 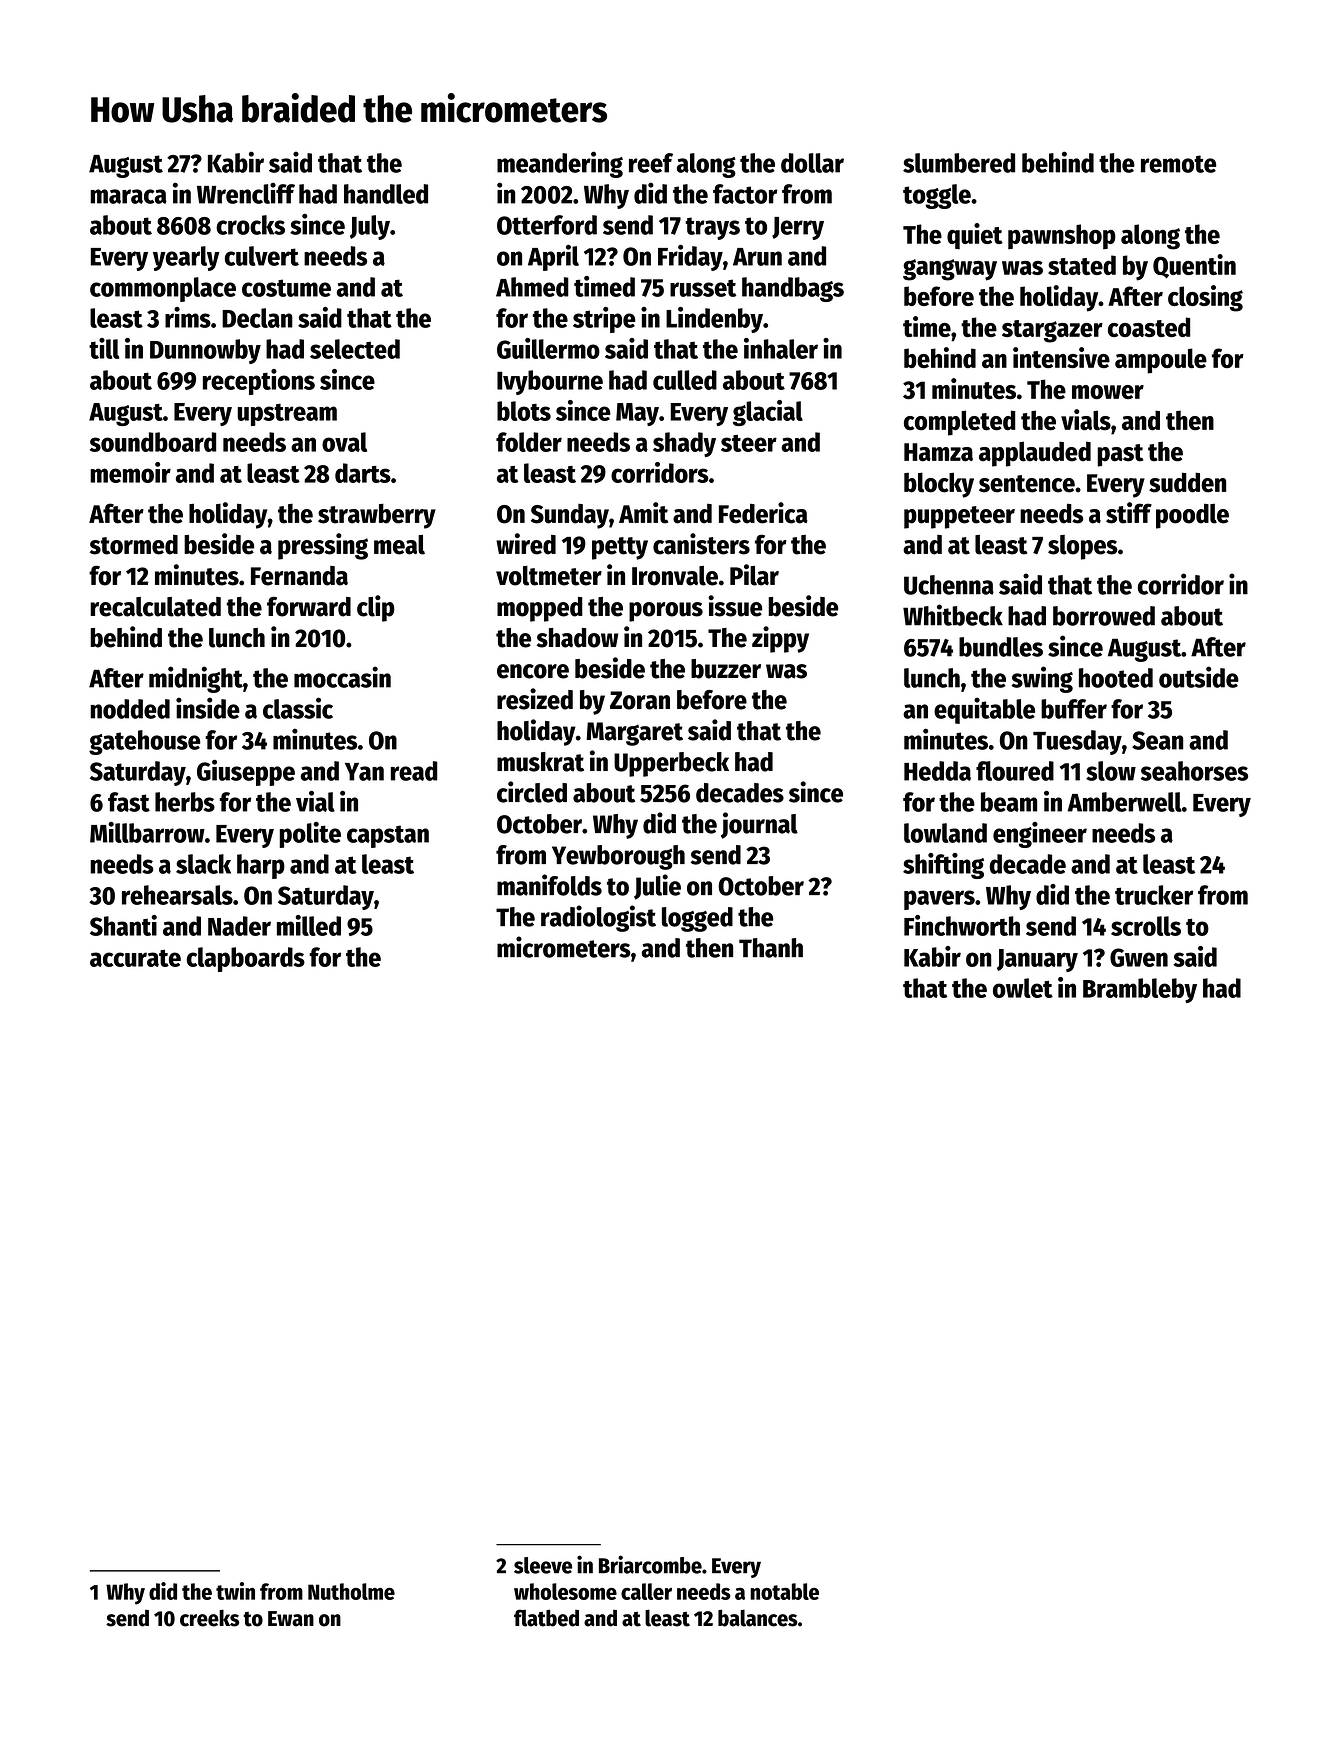 I want to click on Thanh, so click(x=771, y=948).
